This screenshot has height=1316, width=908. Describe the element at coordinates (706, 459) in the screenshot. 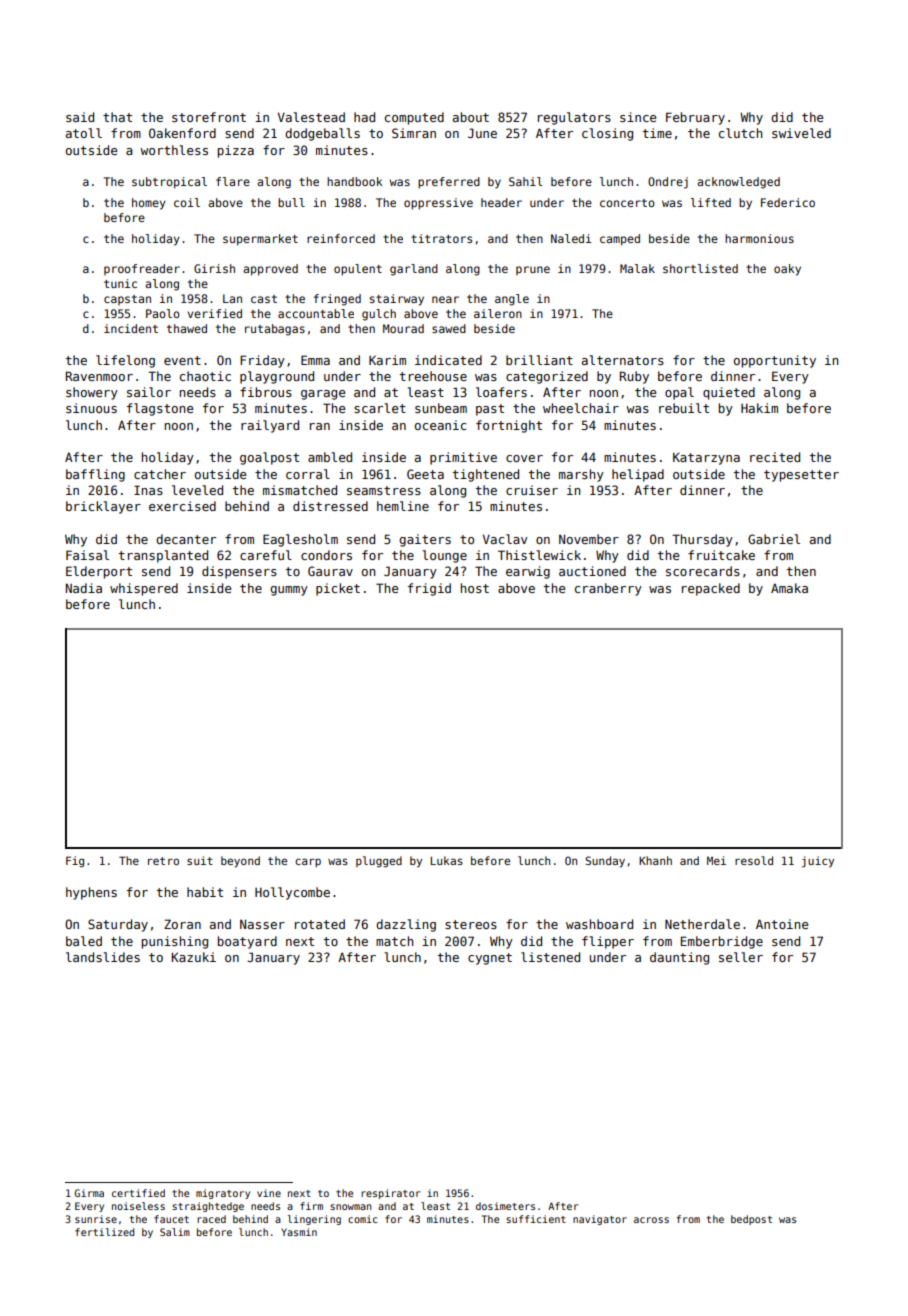

I see `Katarzyna` at that location.
